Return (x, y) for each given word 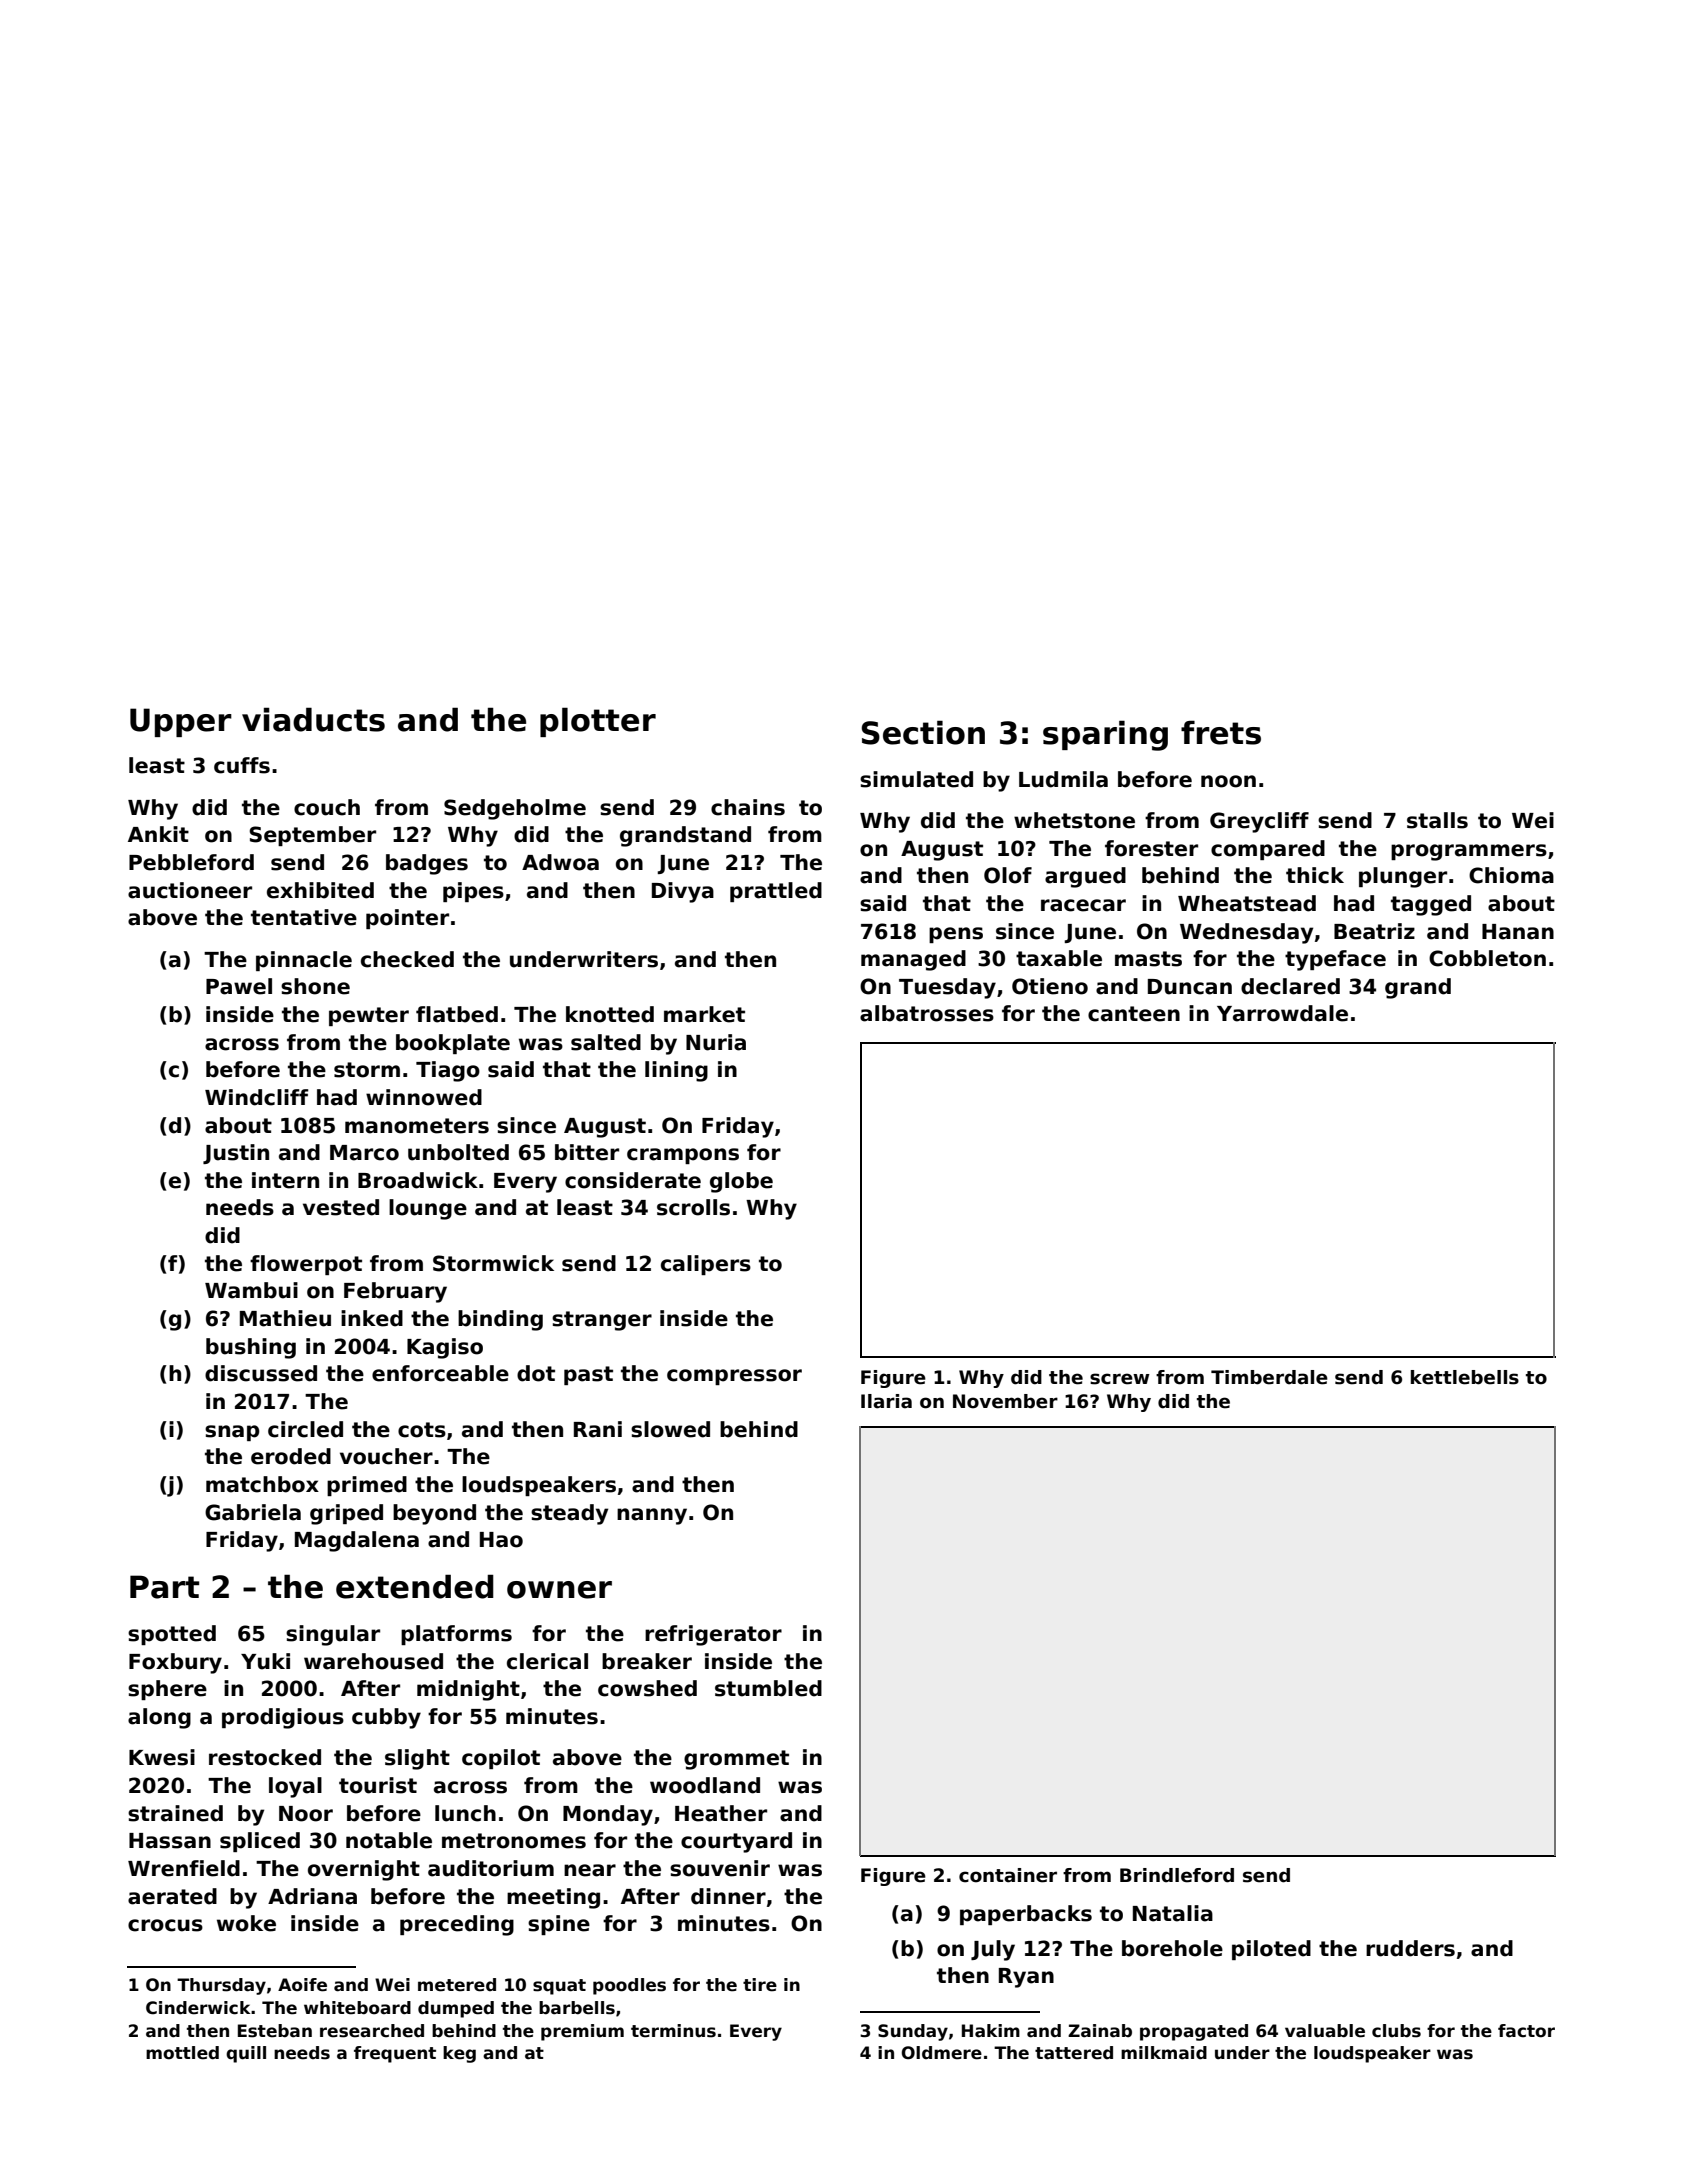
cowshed (647, 1688)
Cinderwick (198, 2008)
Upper (181, 722)
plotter (598, 722)
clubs (1396, 2031)
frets (1221, 732)
